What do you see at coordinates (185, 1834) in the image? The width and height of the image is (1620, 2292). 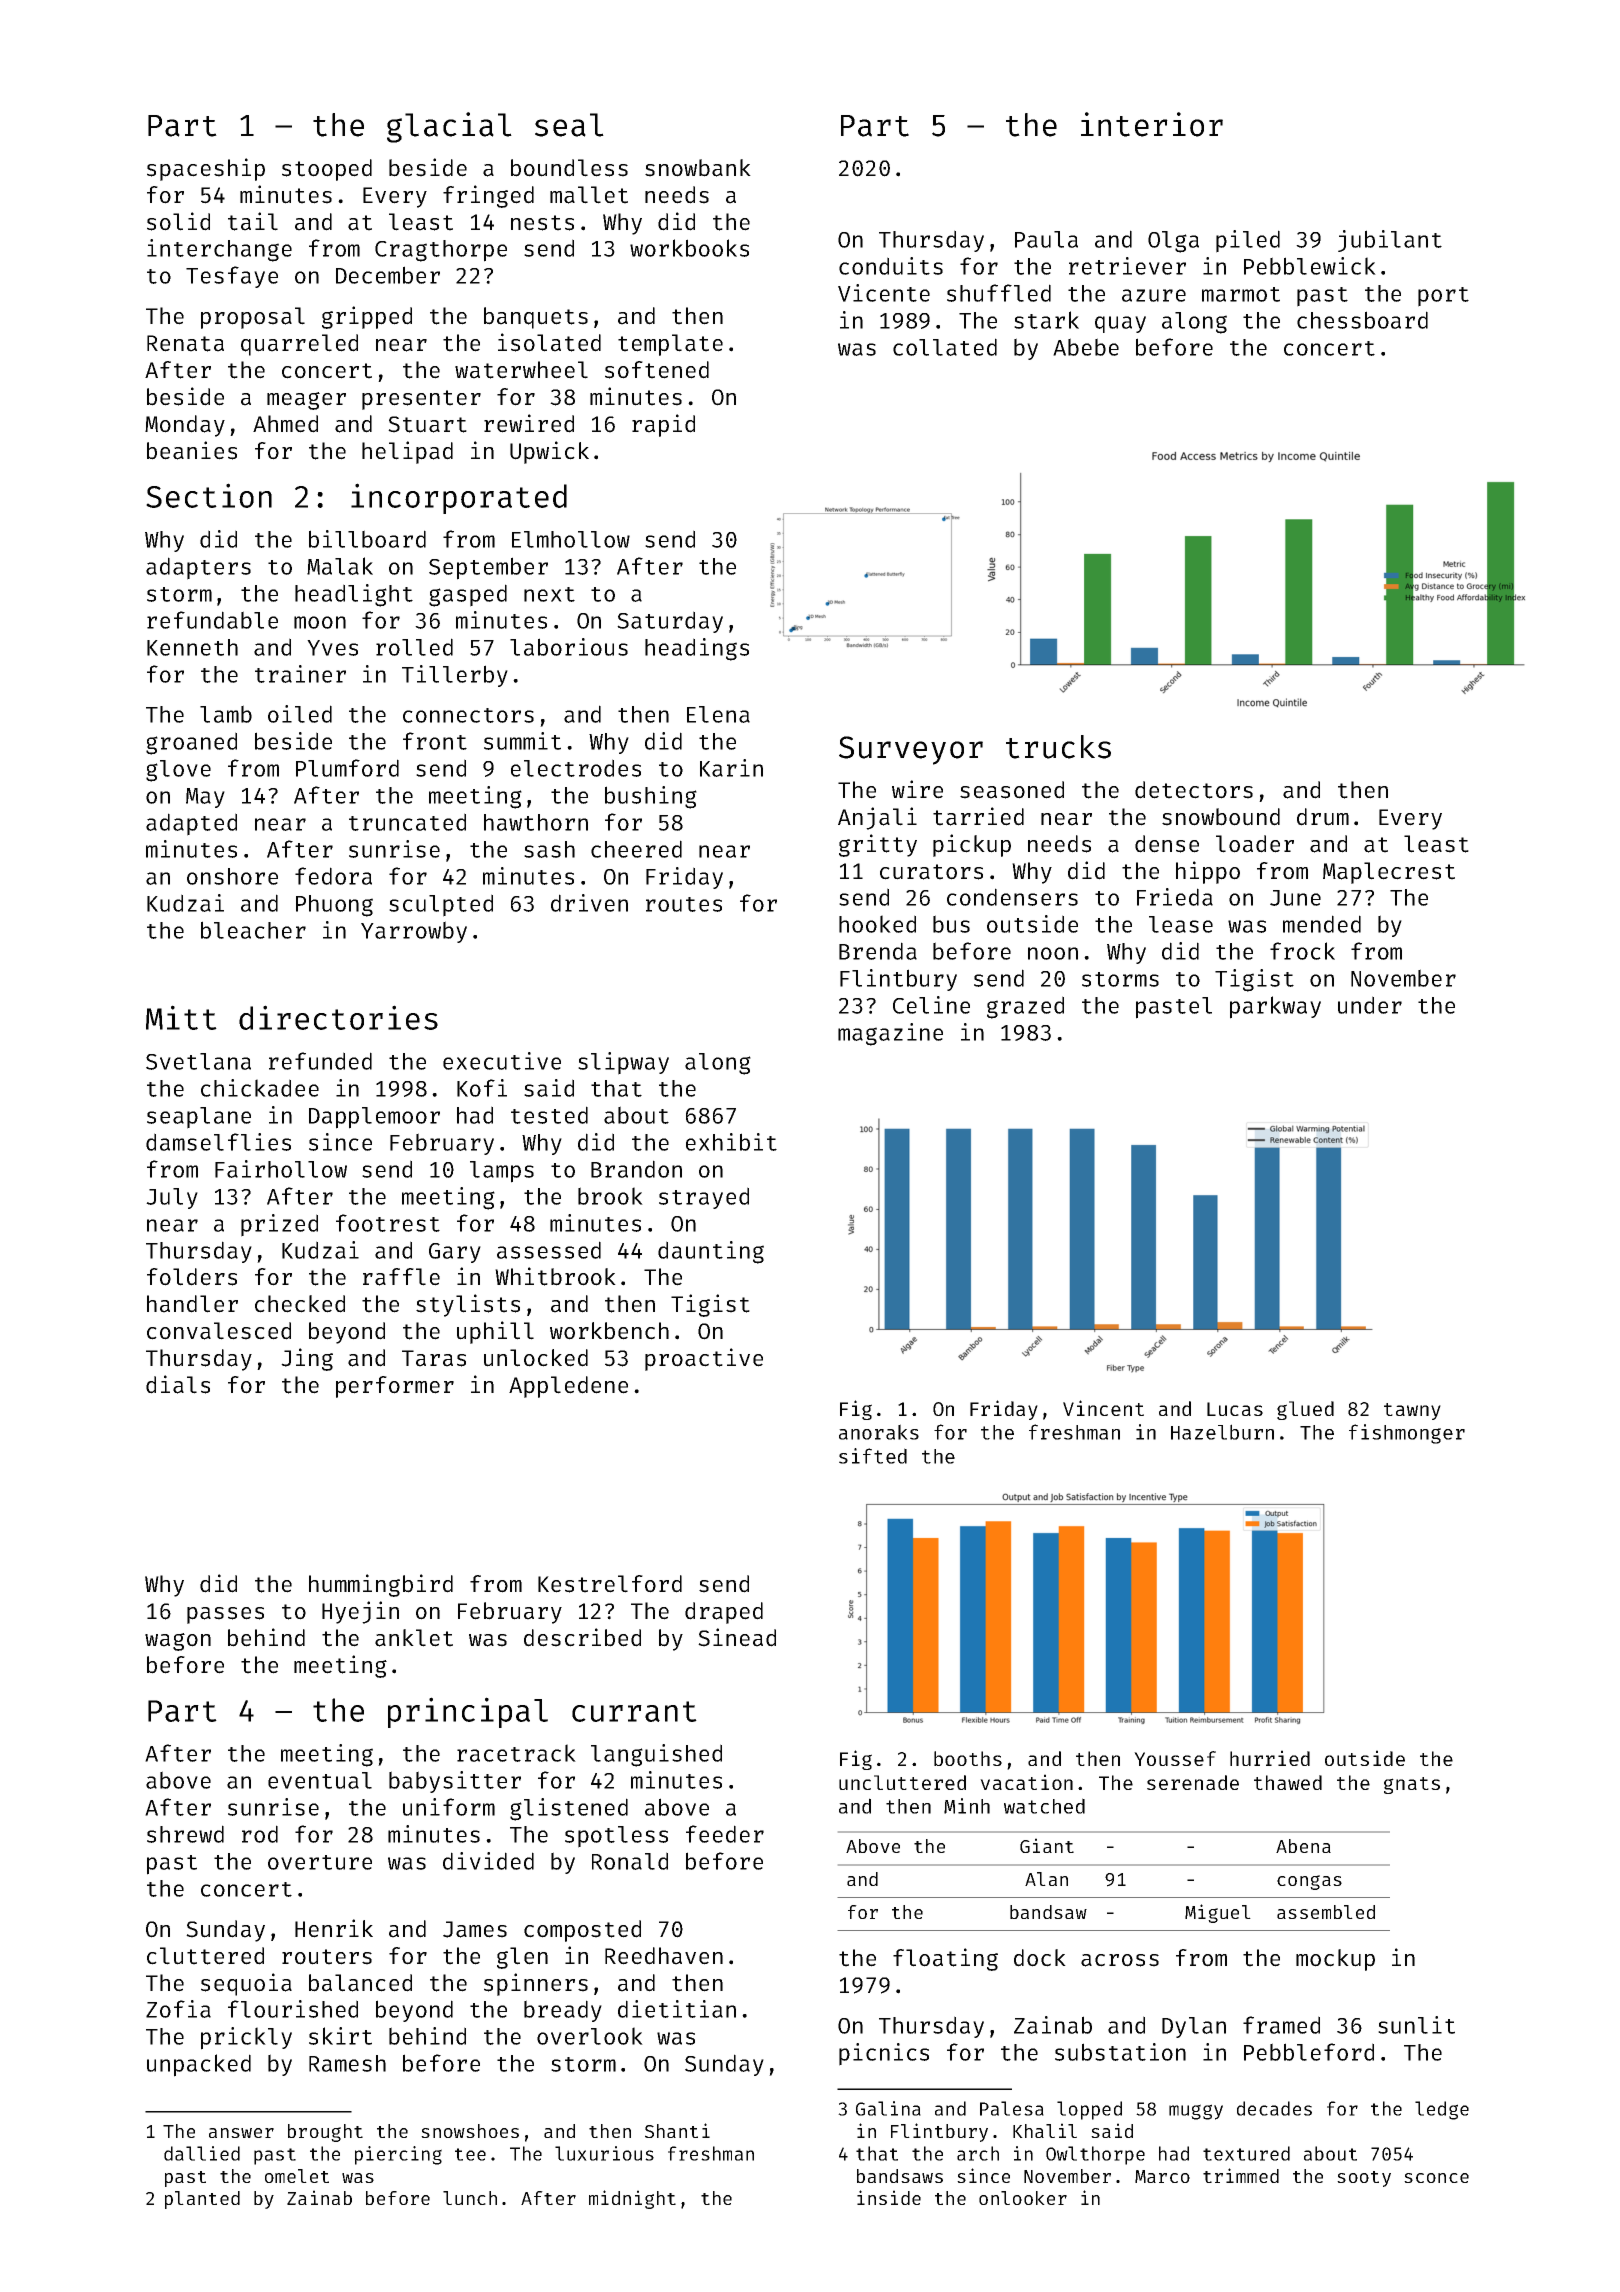 I see `shrewd` at bounding box center [185, 1834].
